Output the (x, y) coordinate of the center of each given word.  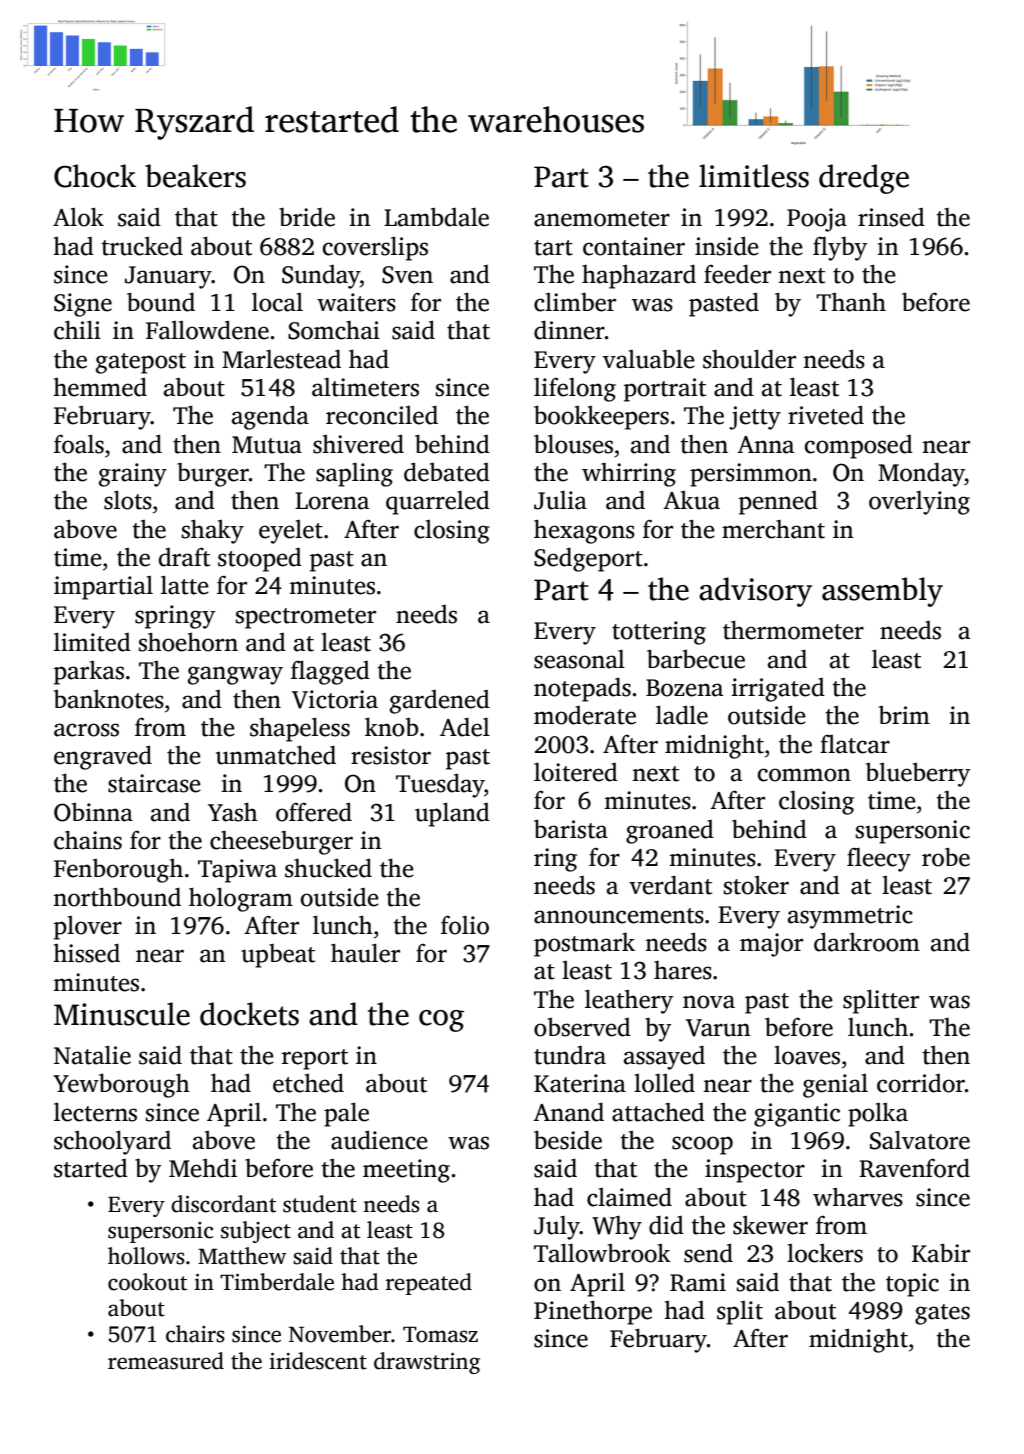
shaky (212, 531)
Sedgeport (588, 559)
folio (465, 925)
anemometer (602, 219)
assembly (882, 592)
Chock (95, 176)
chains (88, 840)
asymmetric (850, 917)
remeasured (166, 1361)
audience (379, 1140)
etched (308, 1083)
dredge (864, 179)
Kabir (941, 1253)
